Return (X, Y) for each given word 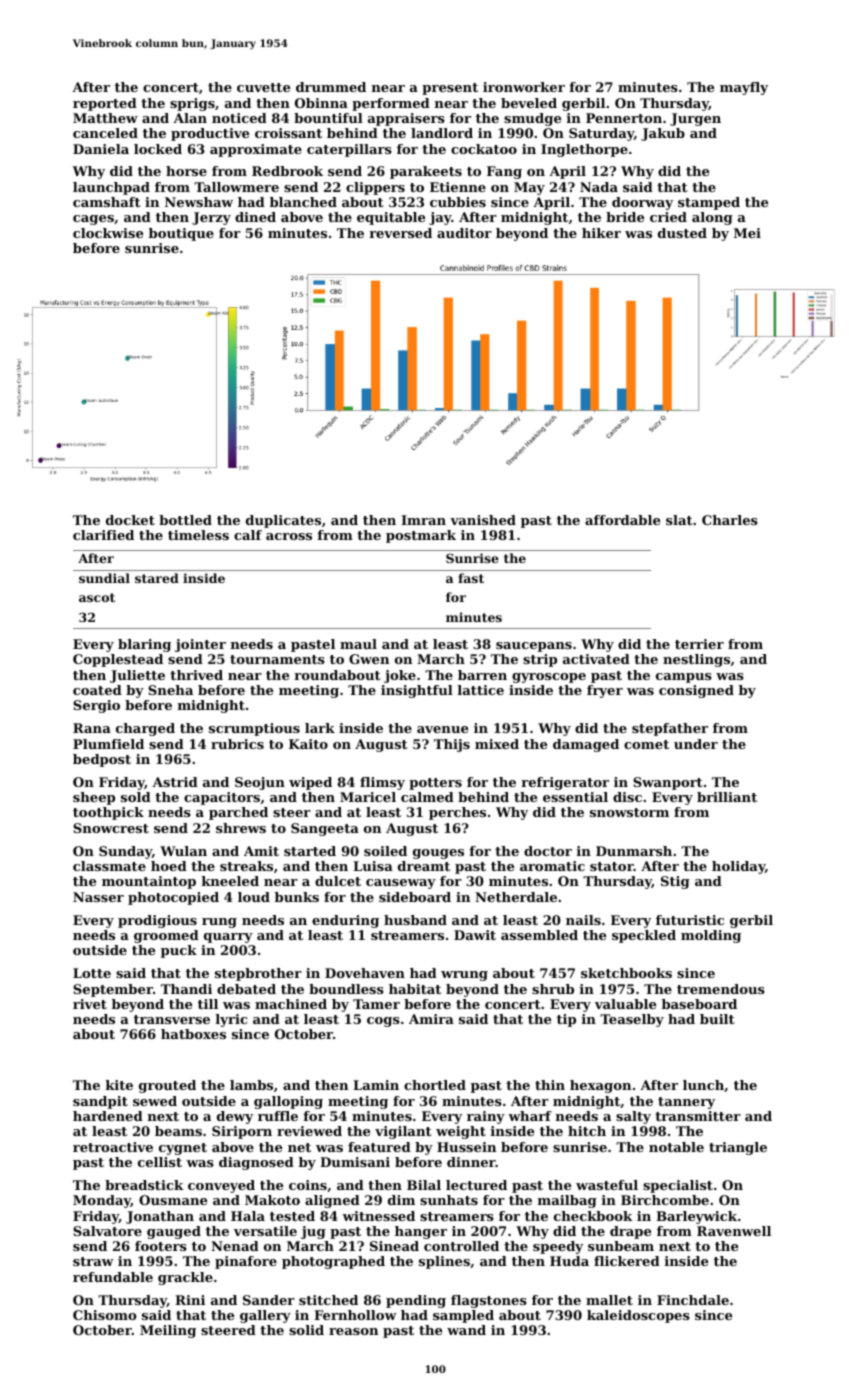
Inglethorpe (584, 150)
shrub (553, 989)
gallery (265, 1316)
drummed (331, 87)
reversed (400, 233)
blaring (144, 645)
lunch (703, 1085)
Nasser (98, 897)
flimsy (382, 783)
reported (105, 104)
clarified (103, 535)
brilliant (727, 797)
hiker (601, 233)
